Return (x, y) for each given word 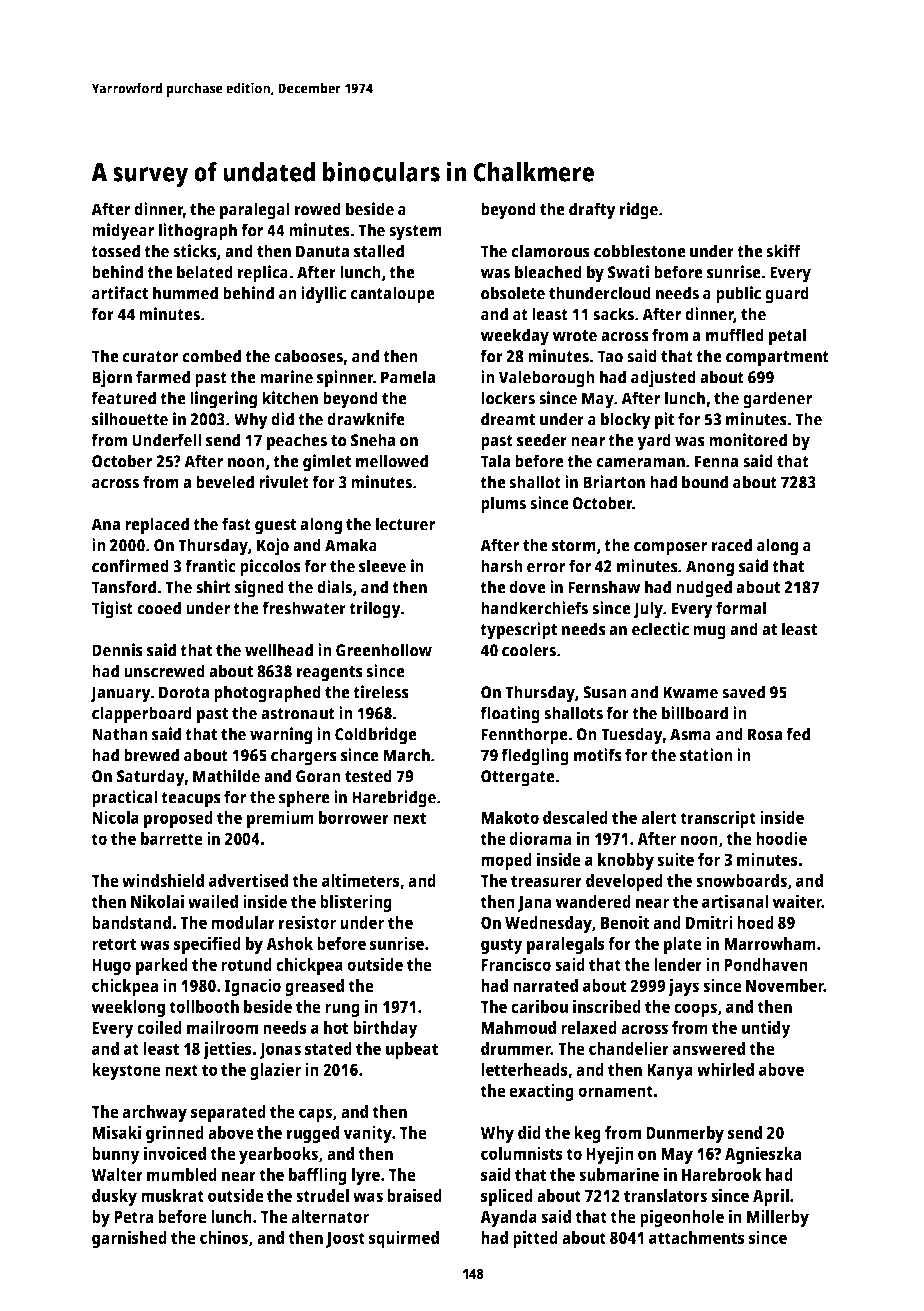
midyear (123, 232)
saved (743, 692)
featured (123, 398)
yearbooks (278, 1155)
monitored (748, 440)
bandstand (131, 922)
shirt (213, 587)
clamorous (550, 251)
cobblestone (640, 251)
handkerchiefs (534, 608)
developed (624, 882)
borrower (354, 817)
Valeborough (546, 379)
